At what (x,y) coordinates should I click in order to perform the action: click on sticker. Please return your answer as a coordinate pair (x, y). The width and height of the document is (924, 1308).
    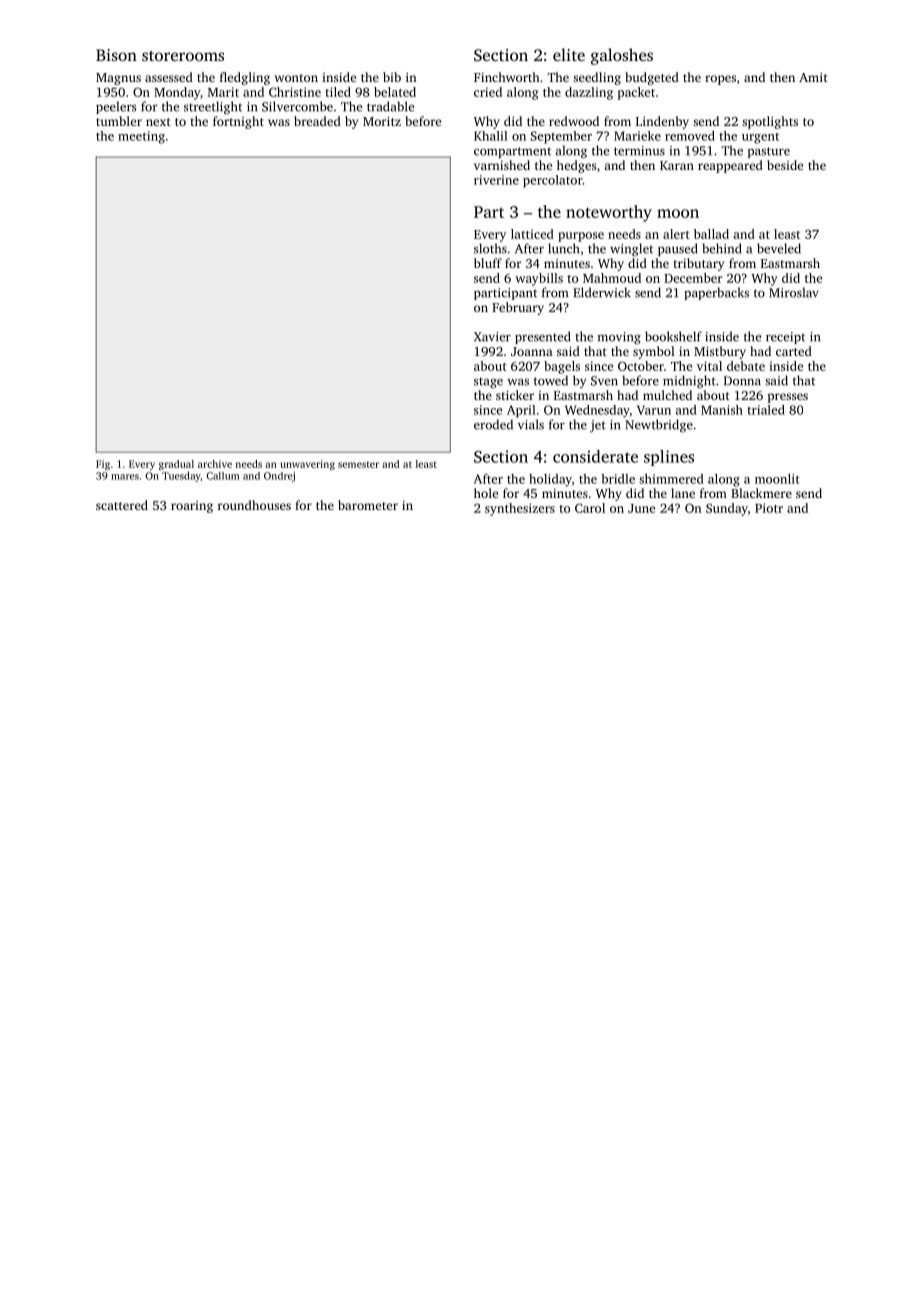
    Looking at the image, I should click on (515, 395).
